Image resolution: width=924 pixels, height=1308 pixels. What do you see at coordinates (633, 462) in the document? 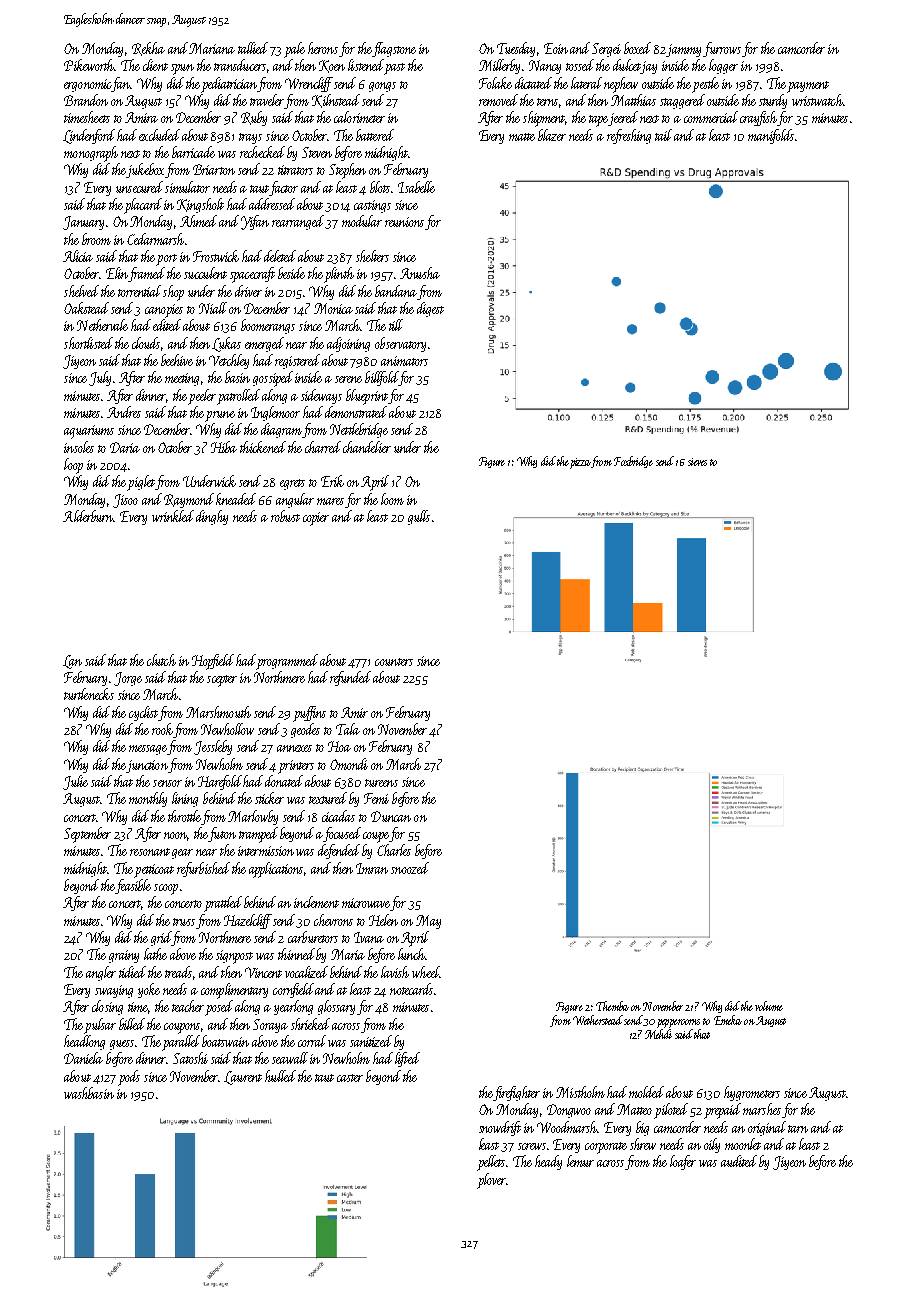
I see `Foxbridge` at bounding box center [633, 462].
